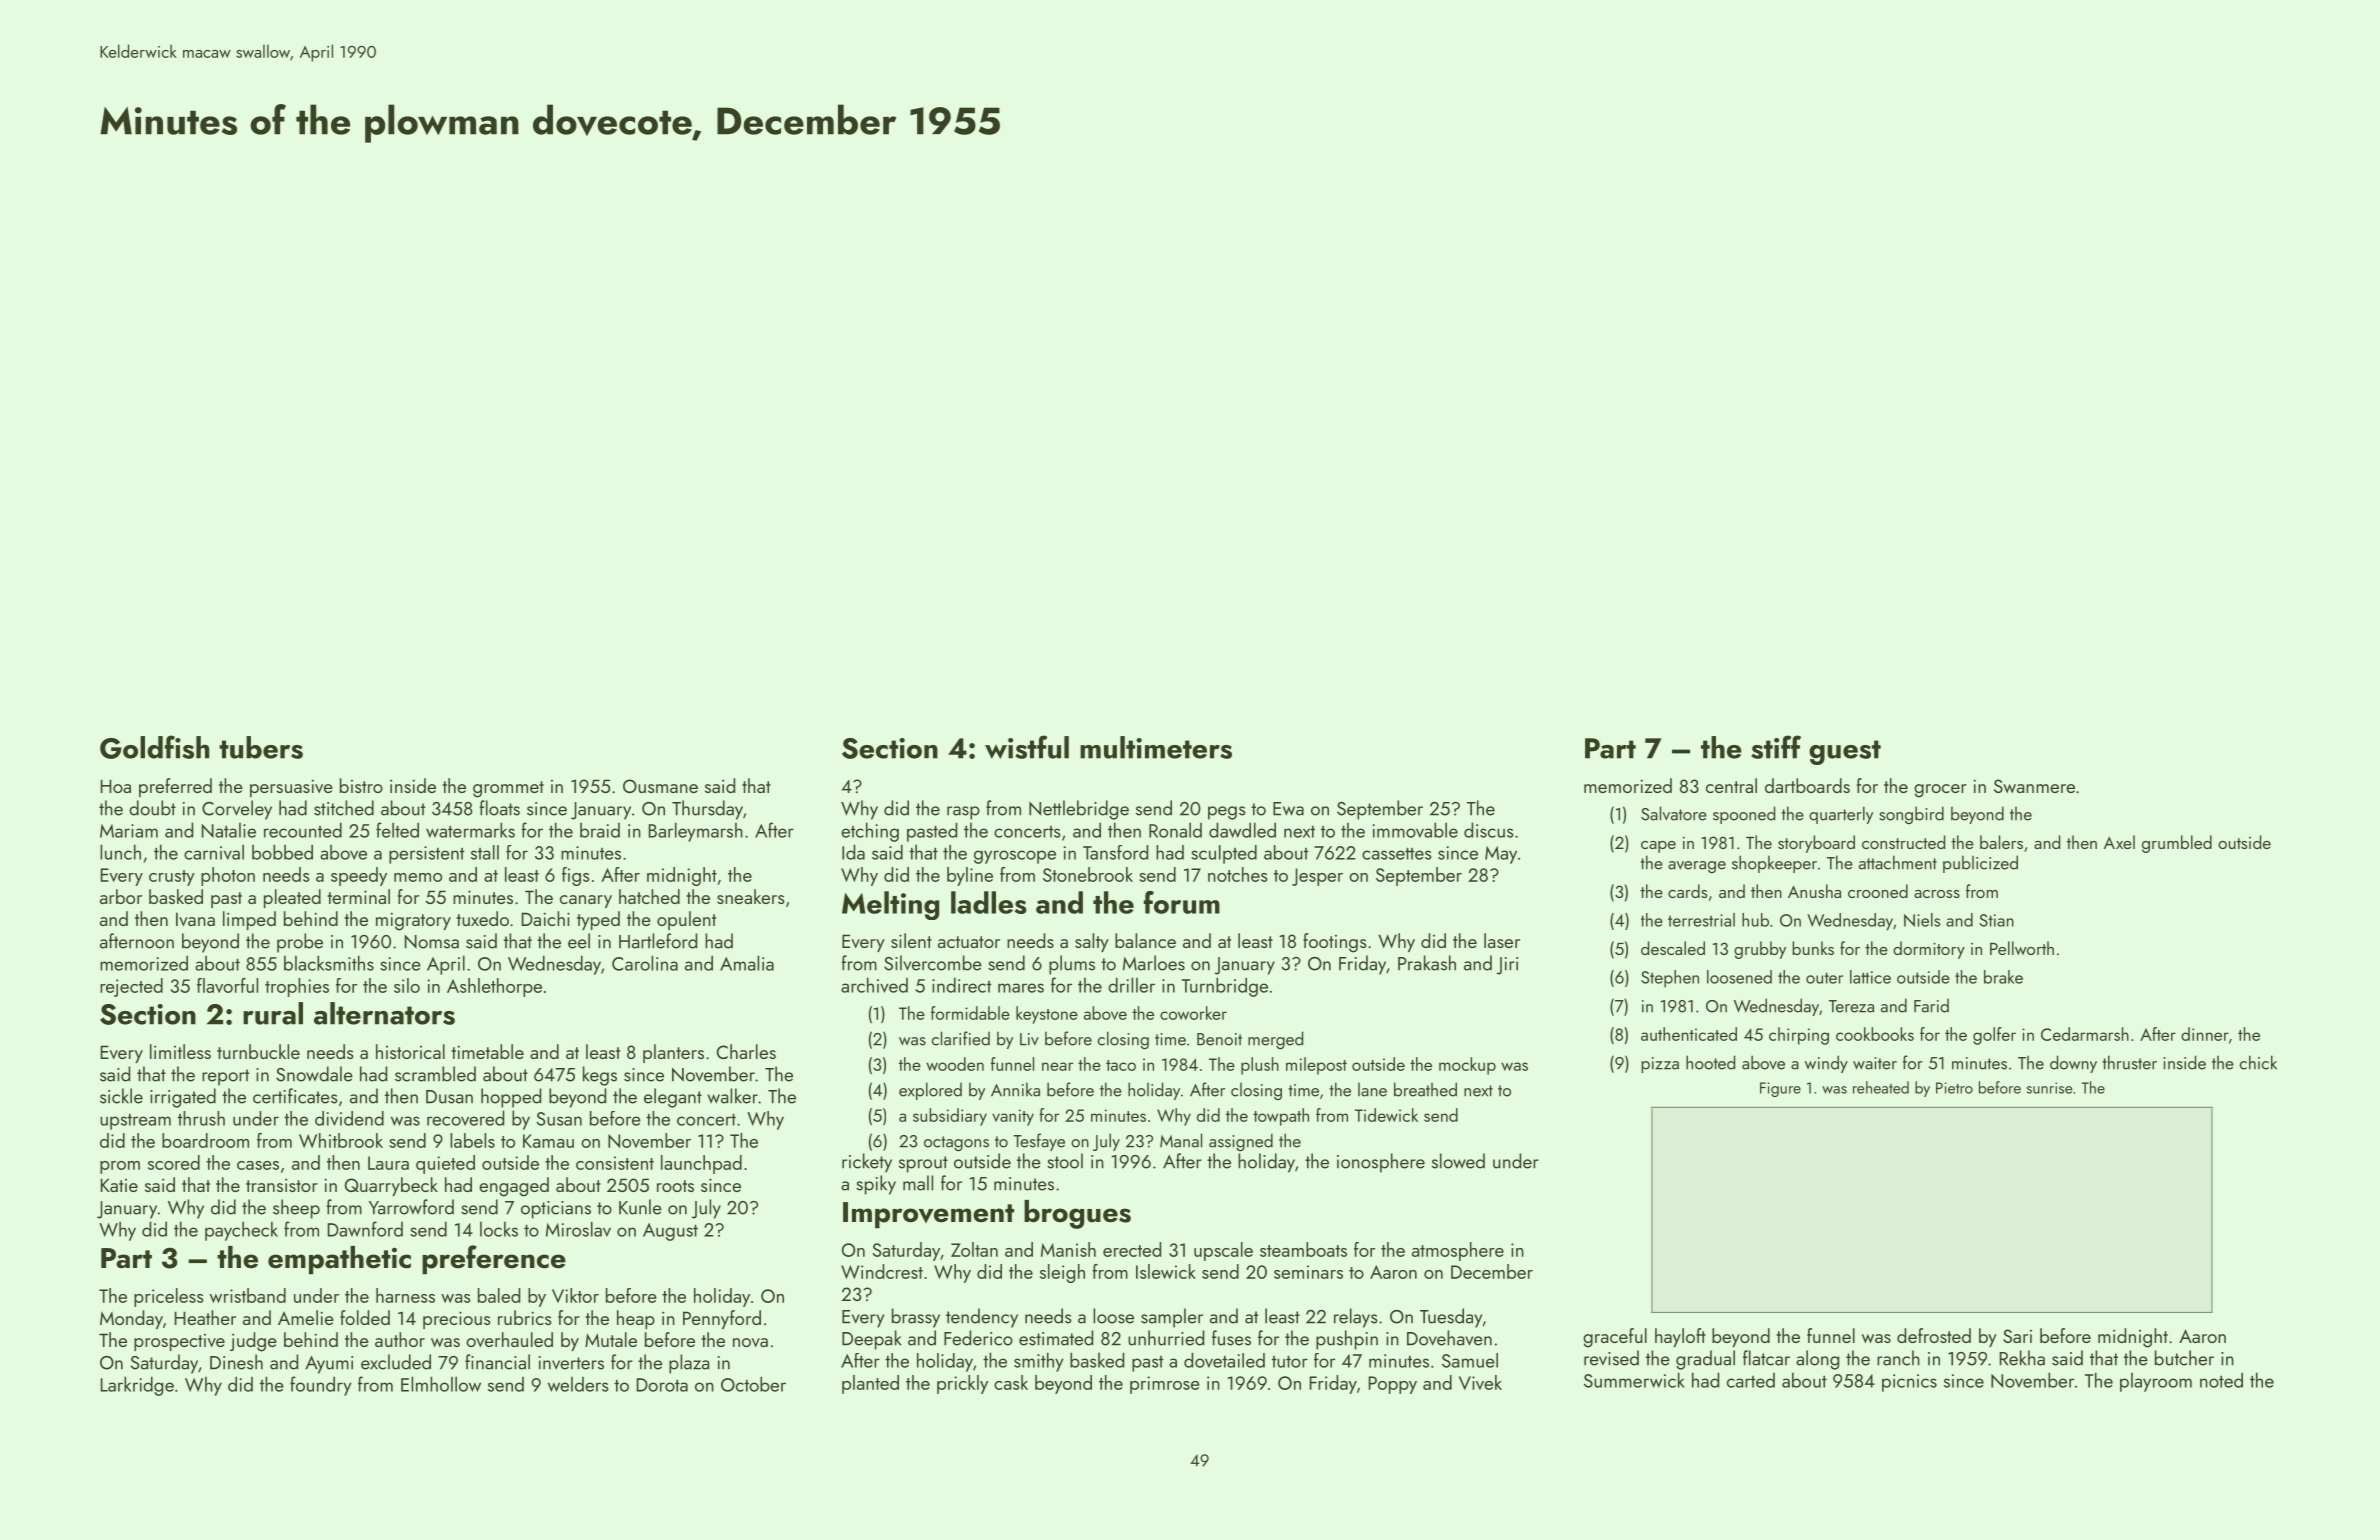  I want to click on ionosphere, so click(1381, 1163).
